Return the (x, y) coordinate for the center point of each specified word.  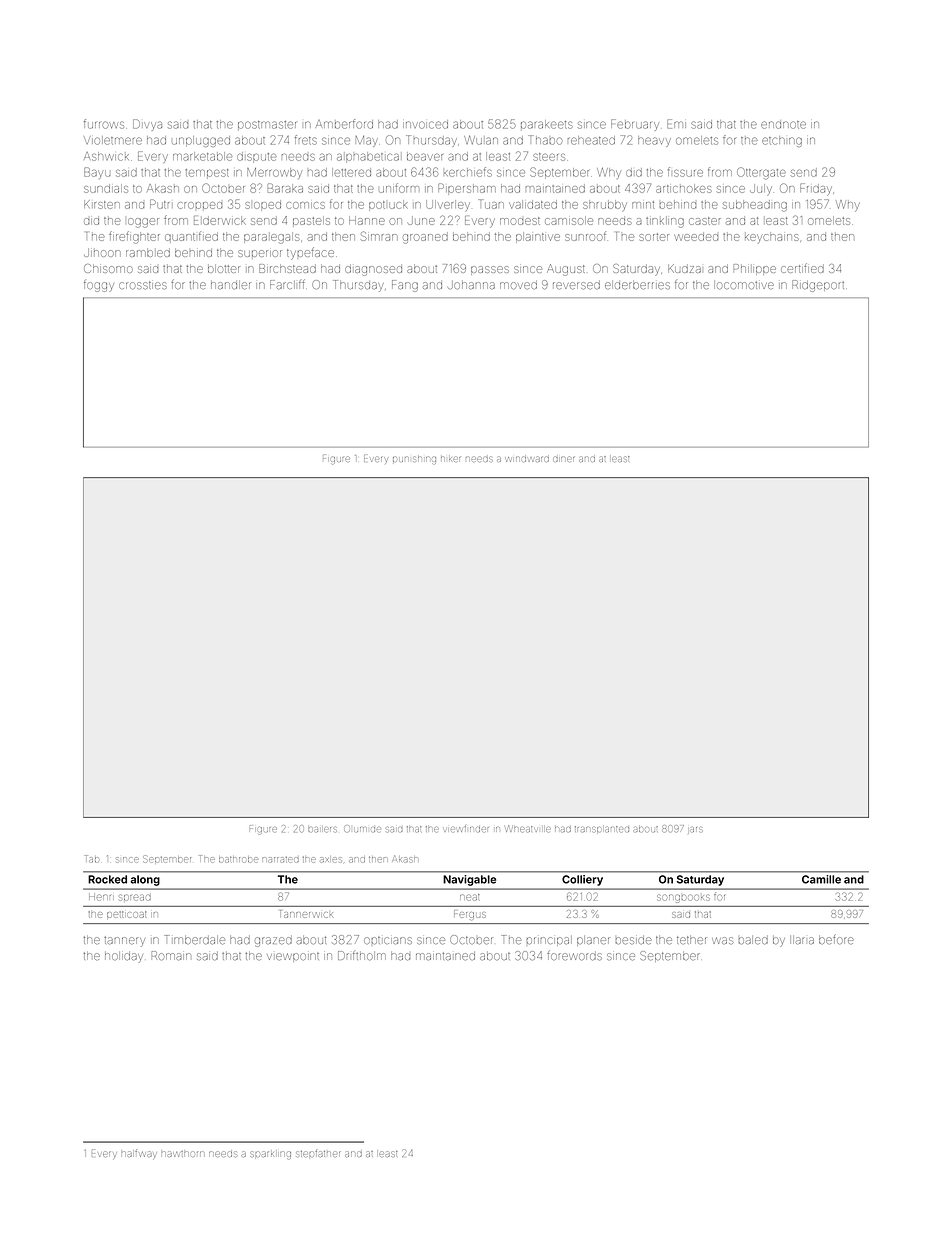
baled (753, 940)
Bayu (97, 173)
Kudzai (684, 268)
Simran (379, 236)
